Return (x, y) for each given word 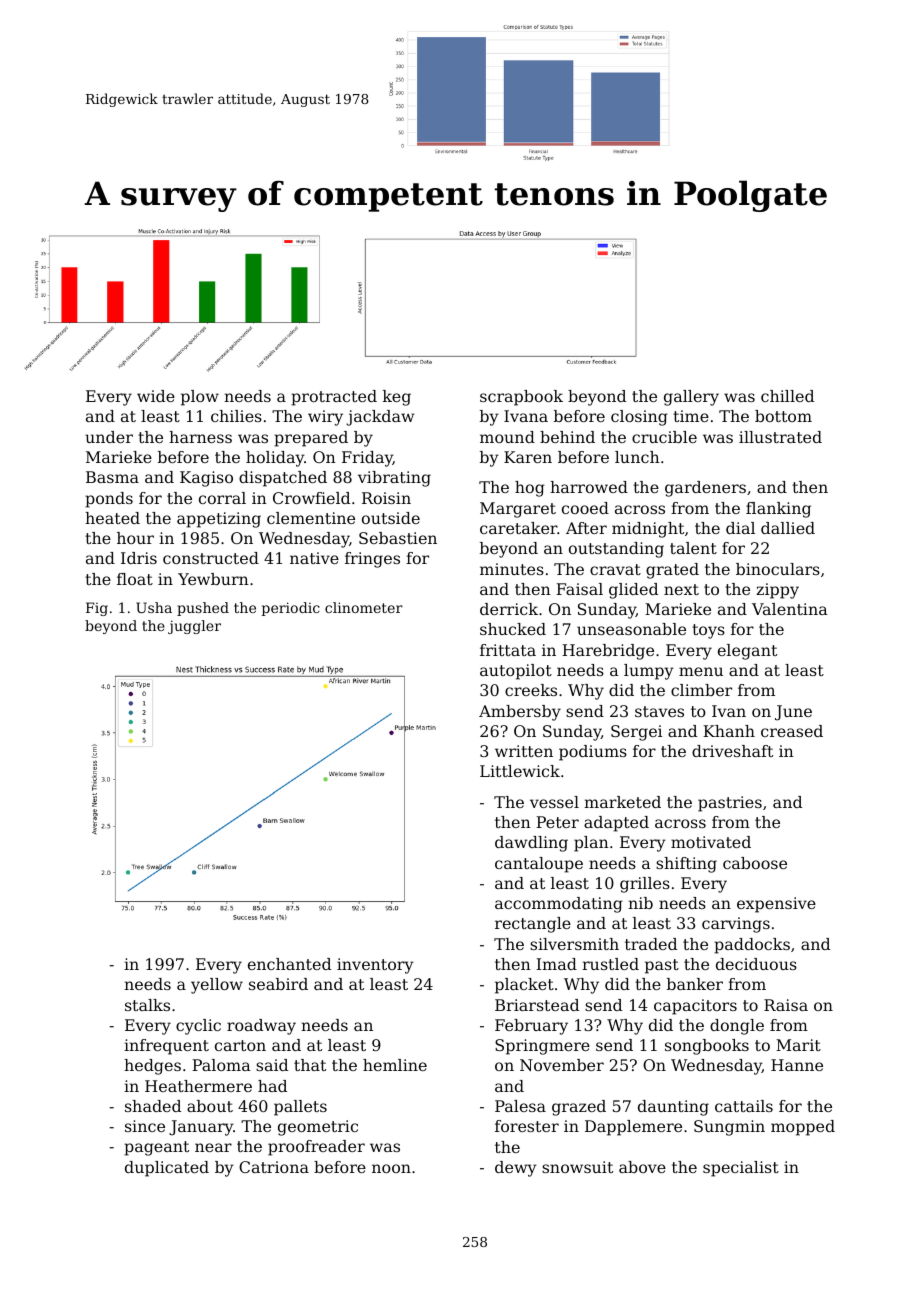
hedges (152, 1067)
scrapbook (521, 398)
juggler (194, 627)
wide (156, 396)
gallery (691, 398)
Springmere (542, 1047)
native (314, 558)
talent (693, 548)
